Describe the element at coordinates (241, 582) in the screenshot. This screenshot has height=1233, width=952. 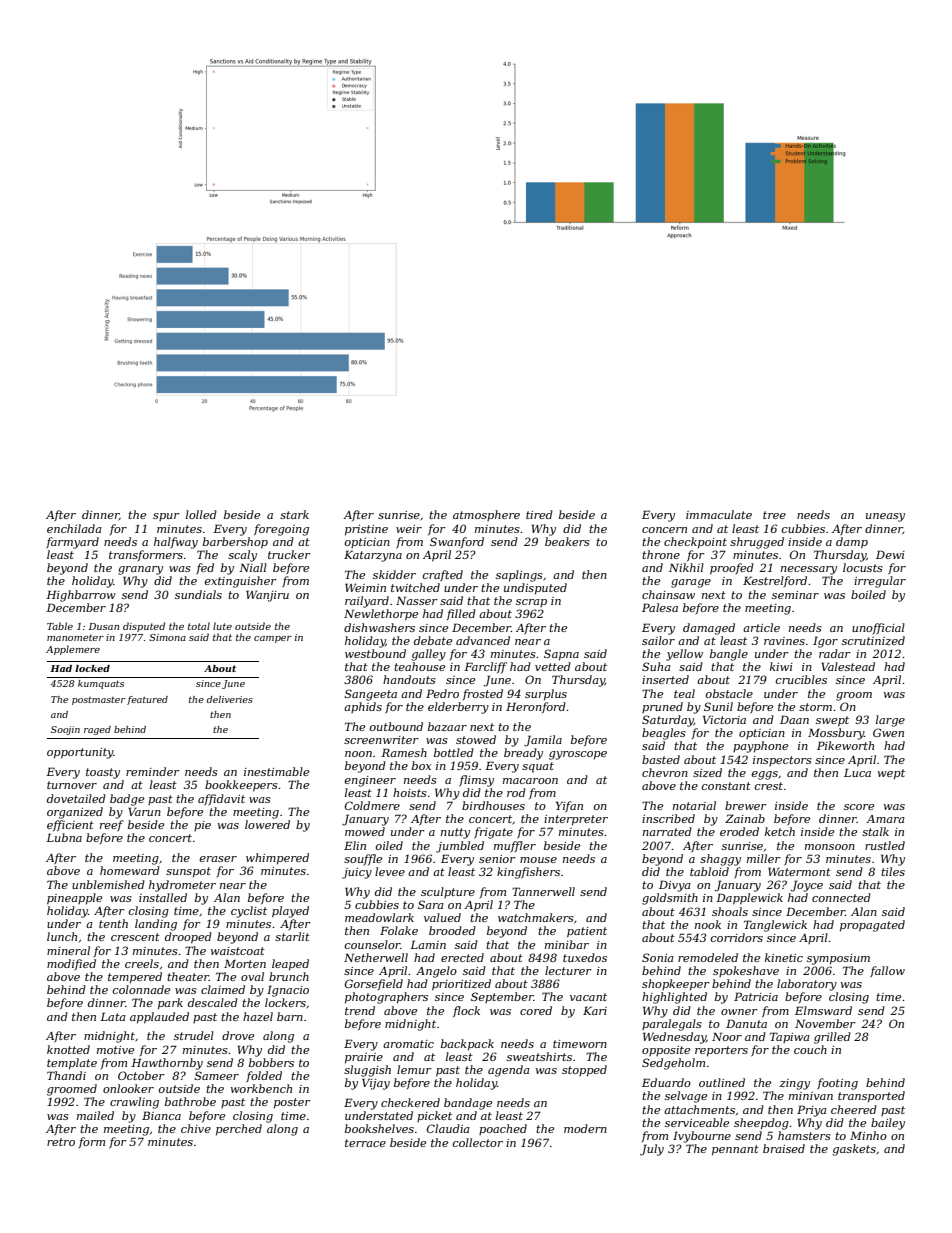
I see `extinguisher` at that location.
